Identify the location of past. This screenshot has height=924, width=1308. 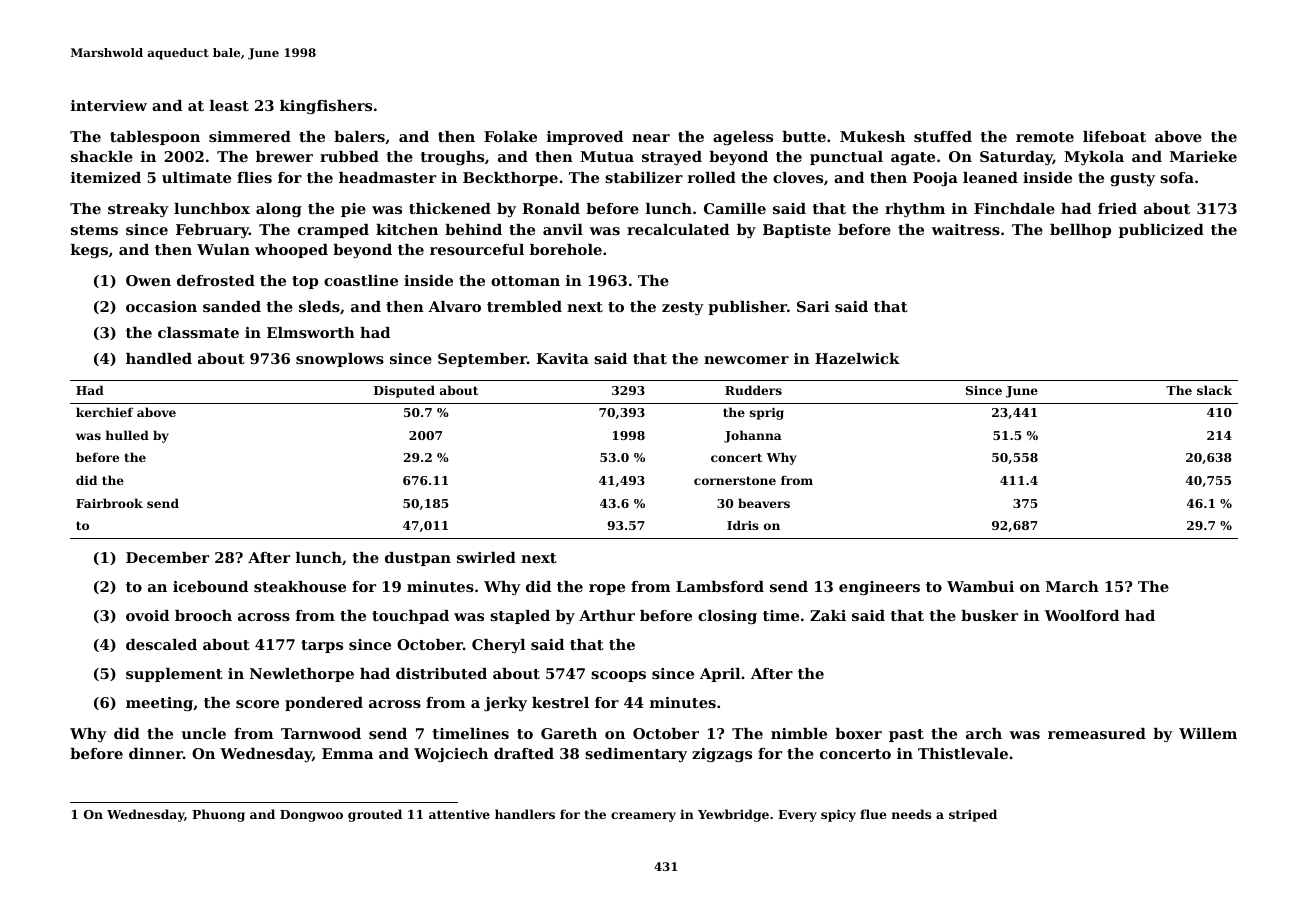
(906, 735).
